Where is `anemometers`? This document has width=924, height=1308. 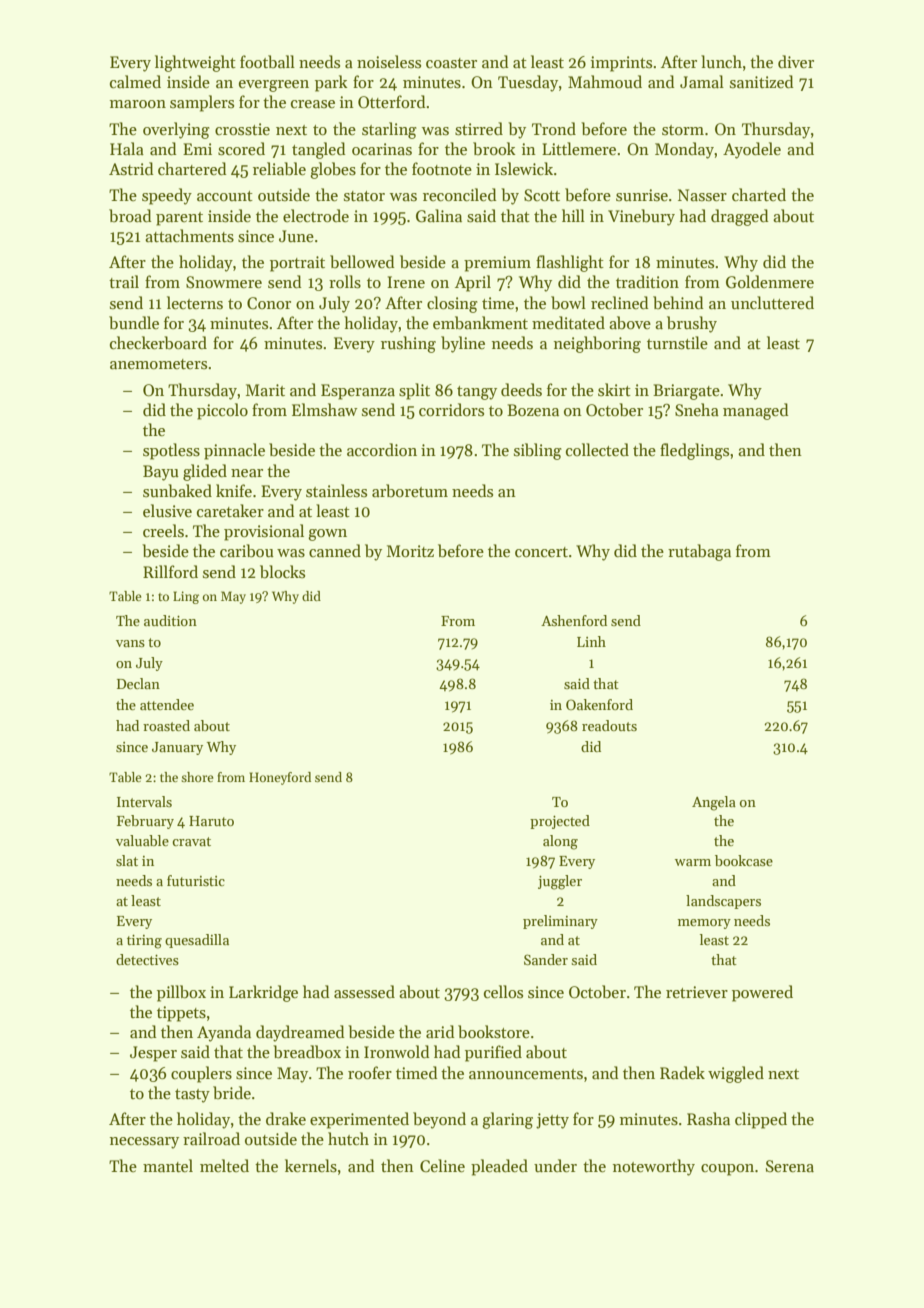 anemometers is located at coordinates (158, 364).
